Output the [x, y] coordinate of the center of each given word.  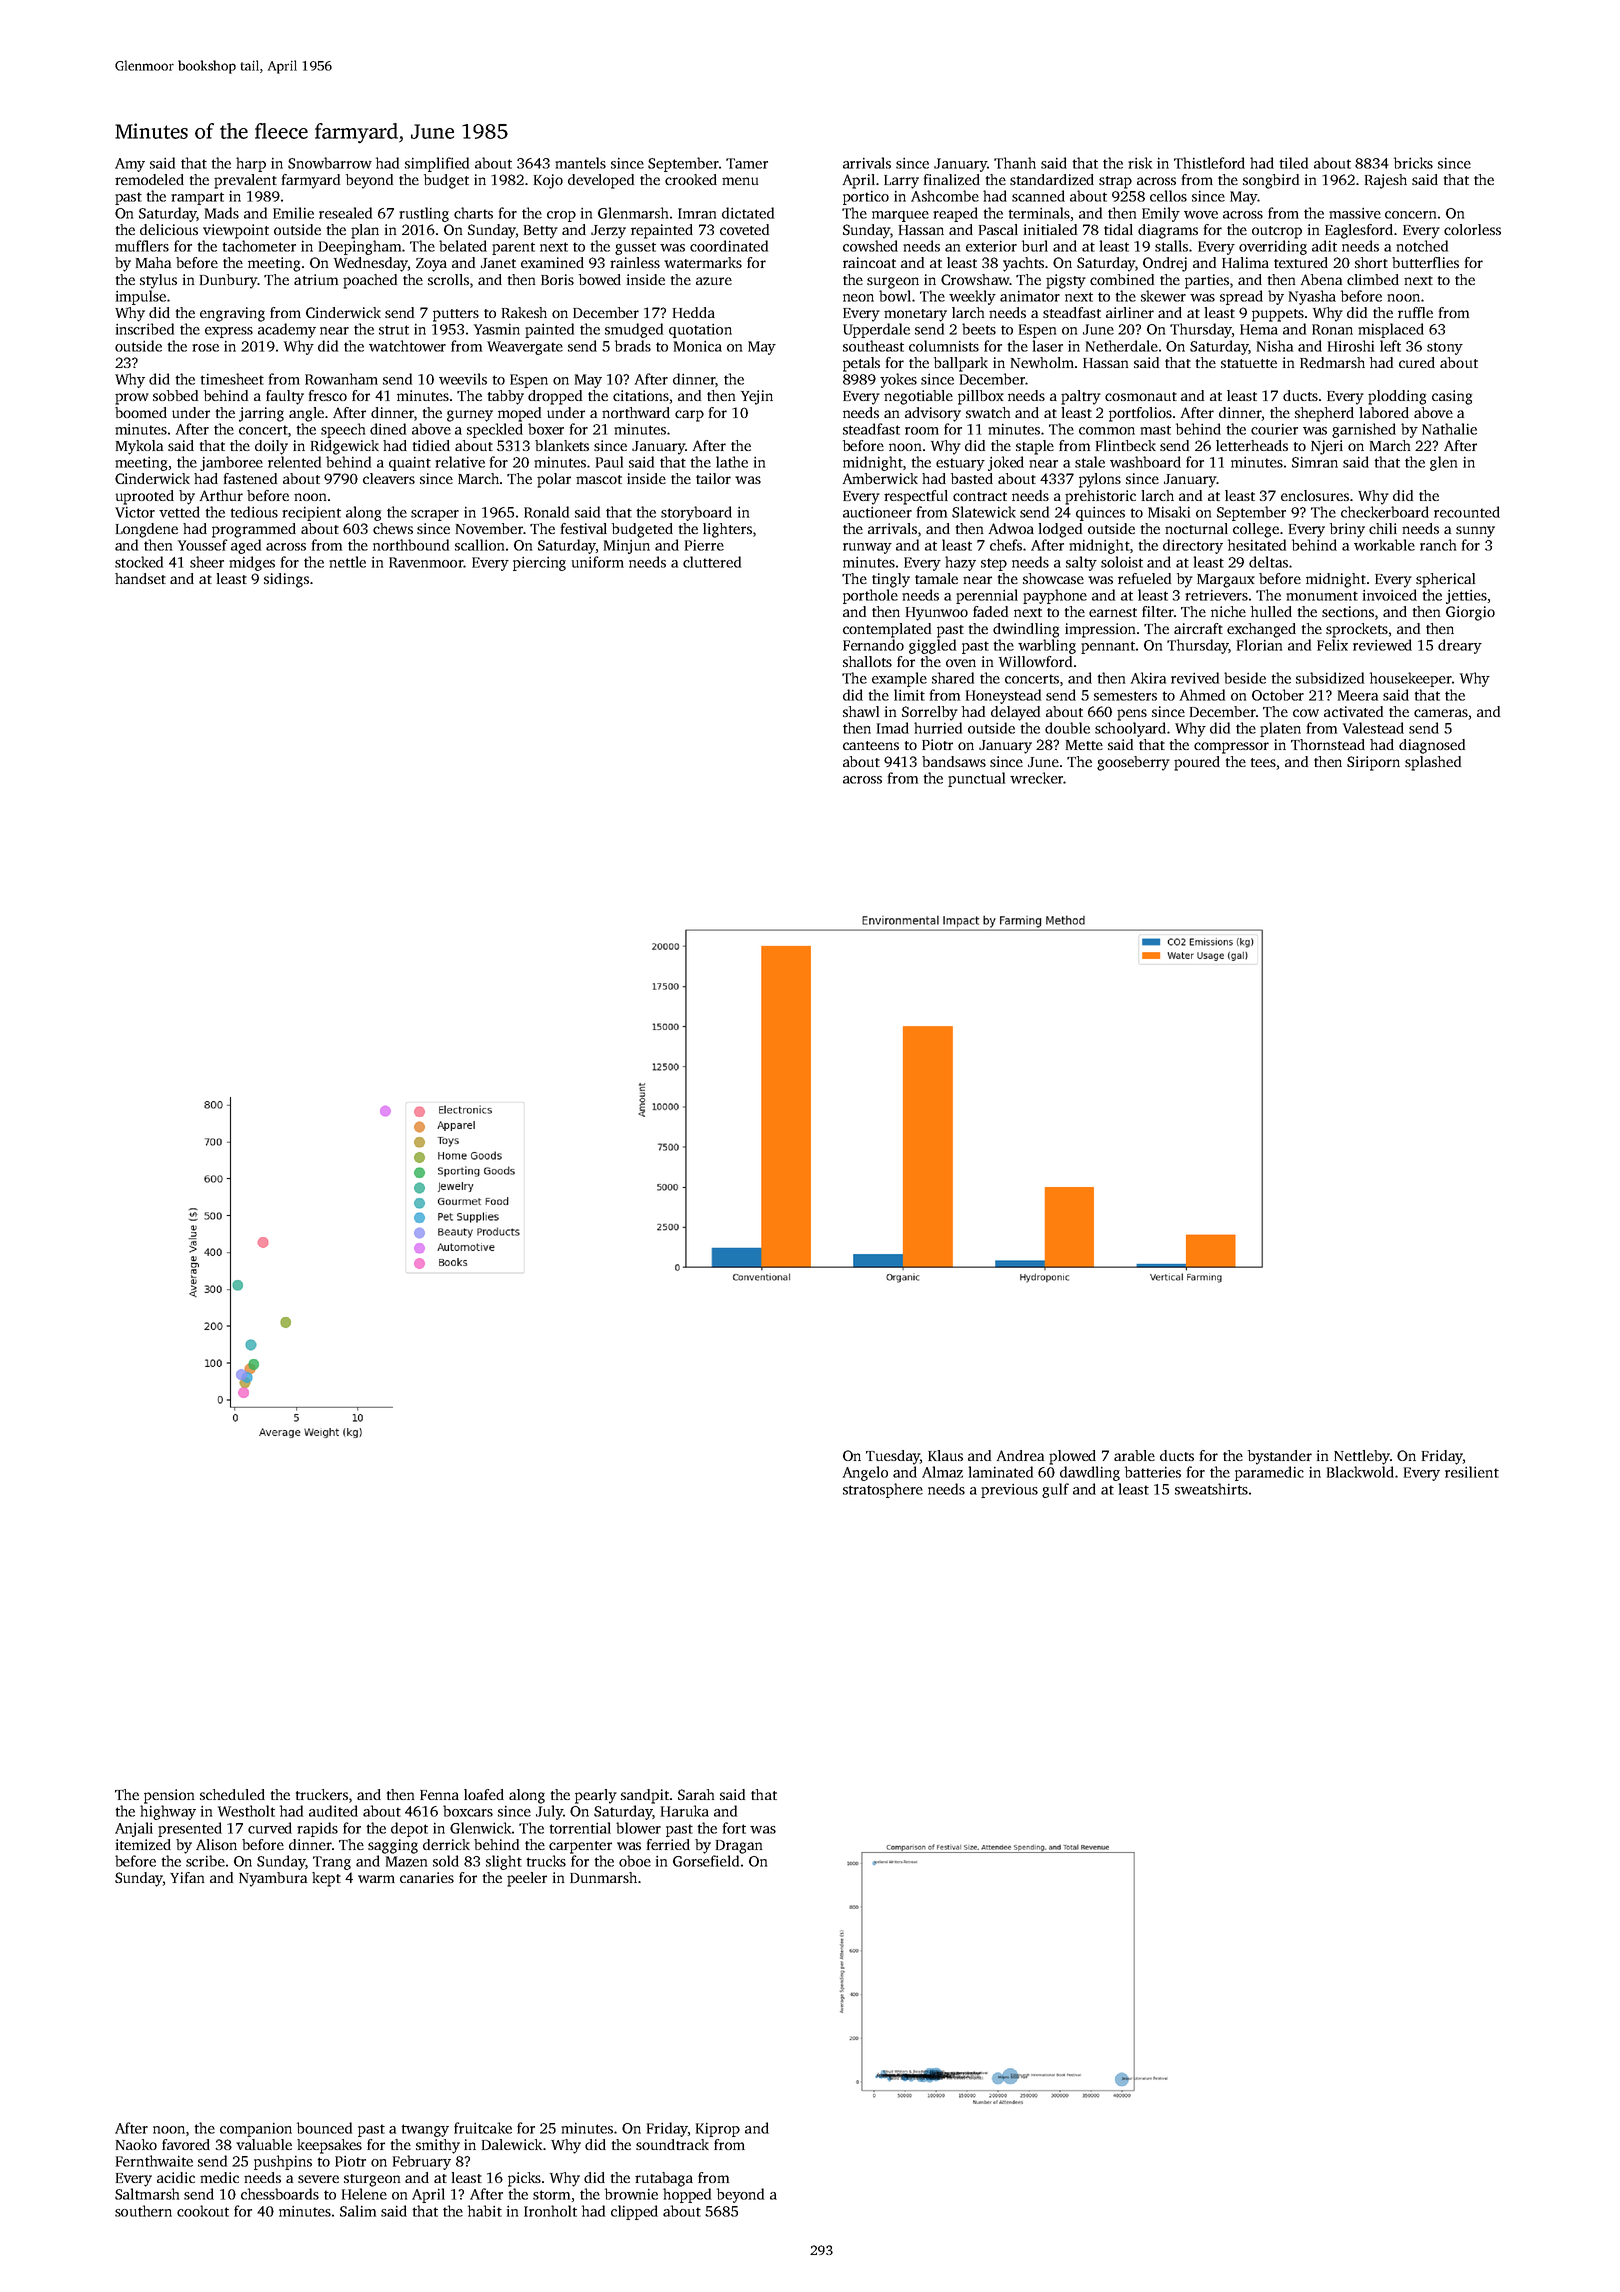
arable [1134, 1455]
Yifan [187, 1877]
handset [140, 578]
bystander [1280, 1457]
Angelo [865, 1473]
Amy [130, 165]
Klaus [945, 1455]
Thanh [1015, 163]
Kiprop [718, 2130]
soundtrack [672, 2144]
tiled [1294, 163]
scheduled [232, 1794]
